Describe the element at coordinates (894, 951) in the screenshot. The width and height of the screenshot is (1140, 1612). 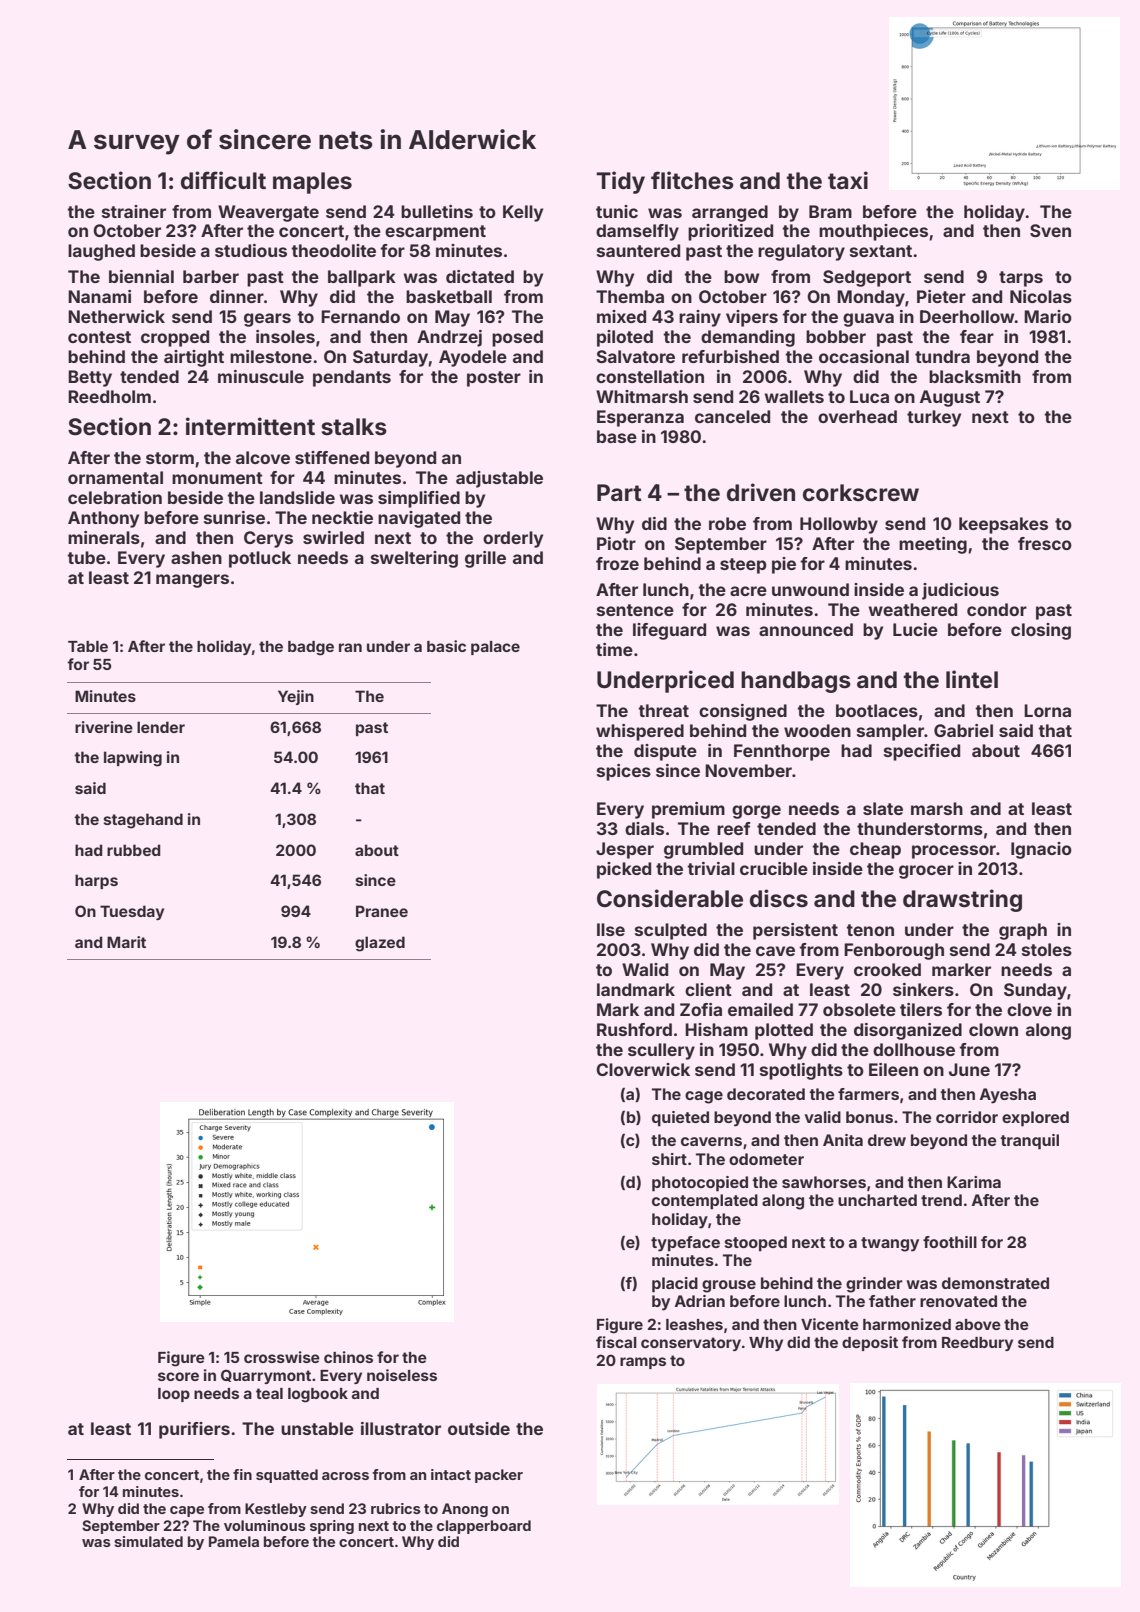
I see `Fenborough` at that location.
